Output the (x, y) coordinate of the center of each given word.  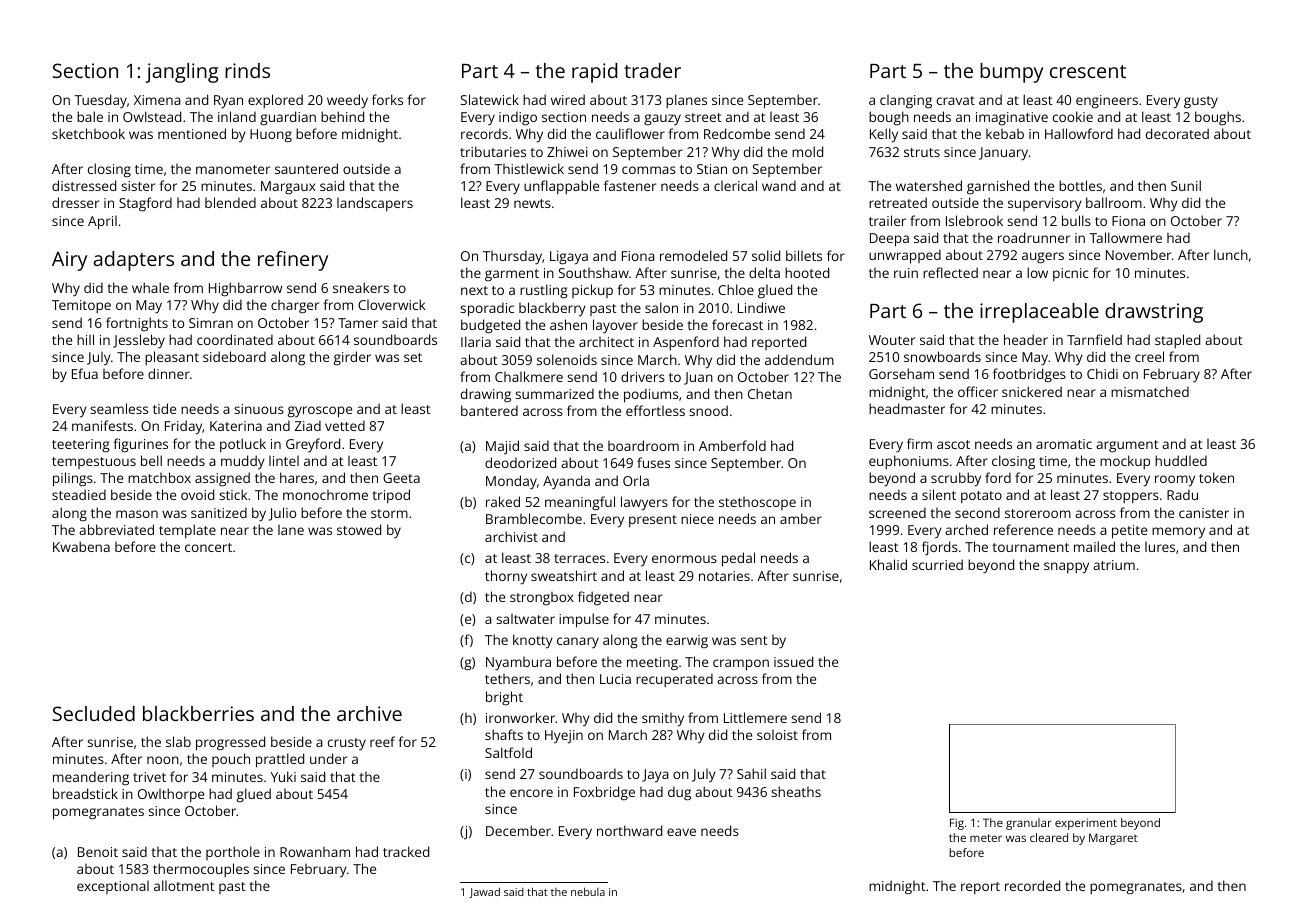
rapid (594, 73)
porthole (233, 853)
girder (352, 358)
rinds (247, 70)
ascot (953, 444)
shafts (504, 734)
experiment (1086, 824)
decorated (1177, 133)
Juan (698, 378)
